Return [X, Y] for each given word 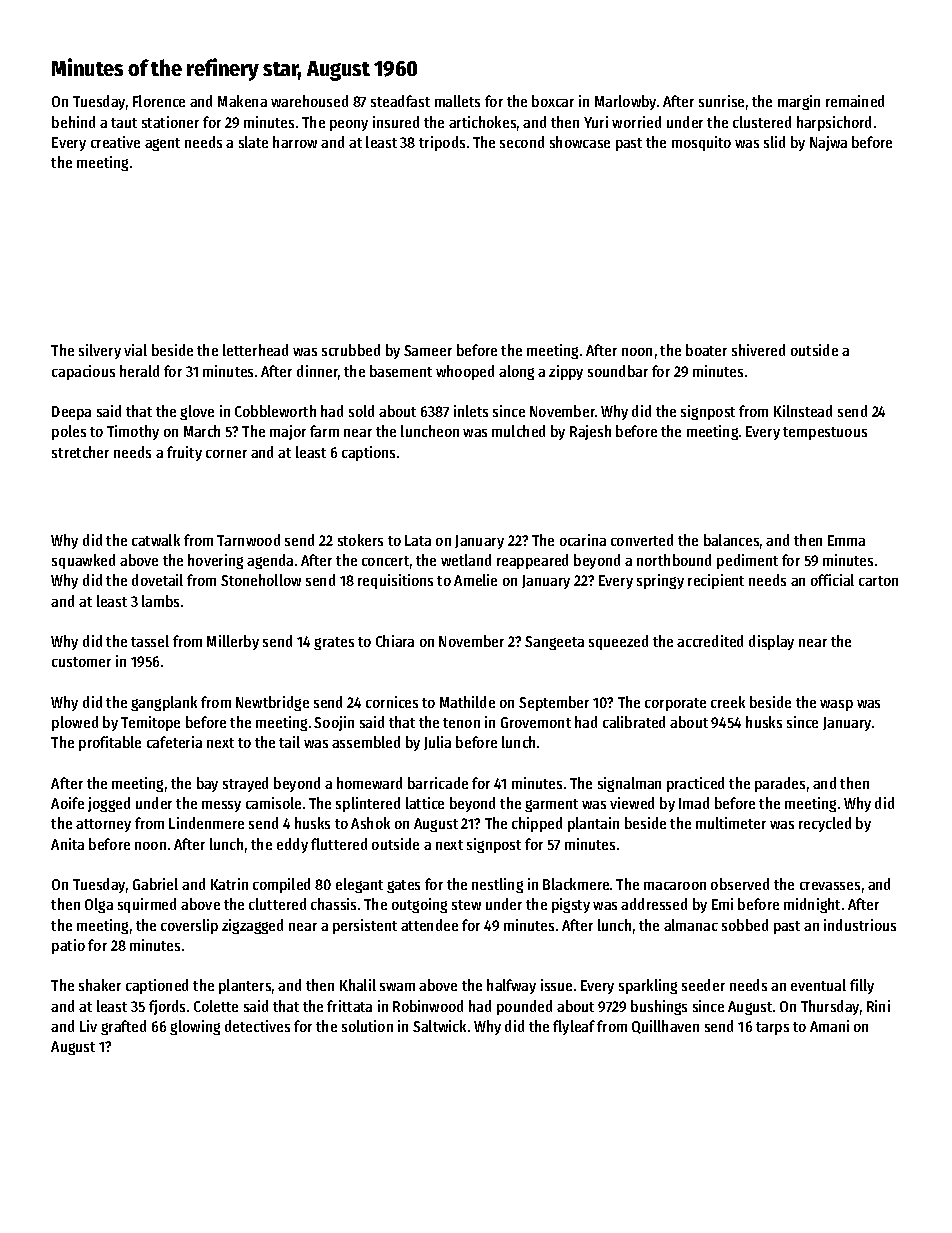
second [522, 142]
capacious [83, 372]
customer [81, 662]
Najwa [828, 143]
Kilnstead [803, 411]
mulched [518, 431]
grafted [123, 1027]
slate [253, 142]
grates [334, 643]
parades [780, 784]
